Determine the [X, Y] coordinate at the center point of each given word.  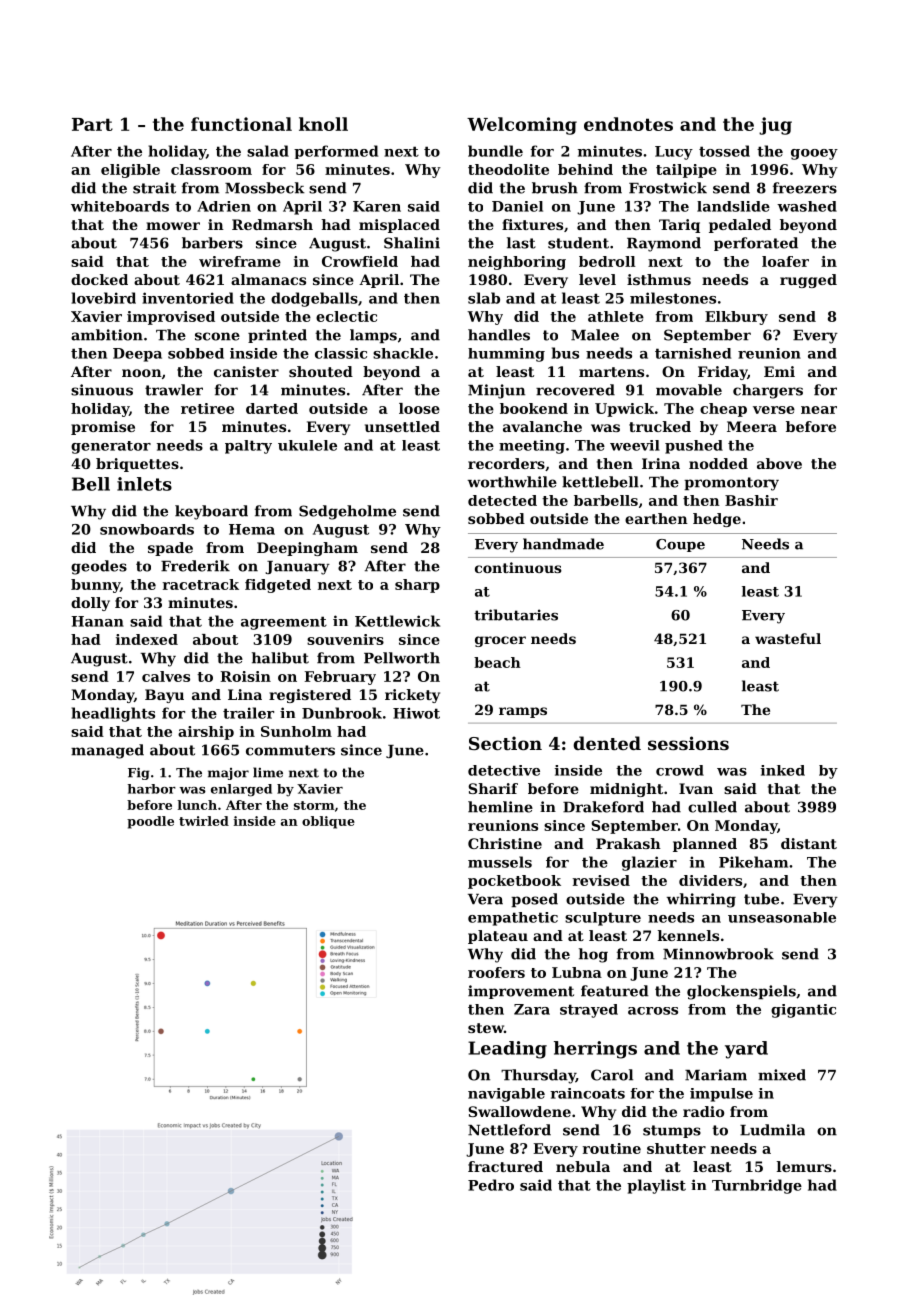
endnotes [628, 124]
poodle [150, 822]
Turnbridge [757, 1186]
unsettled [402, 426]
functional [241, 124]
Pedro [491, 1185]
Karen [377, 206]
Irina [661, 463]
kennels [688, 935]
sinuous [102, 390]
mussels [500, 862]
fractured [505, 1166]
